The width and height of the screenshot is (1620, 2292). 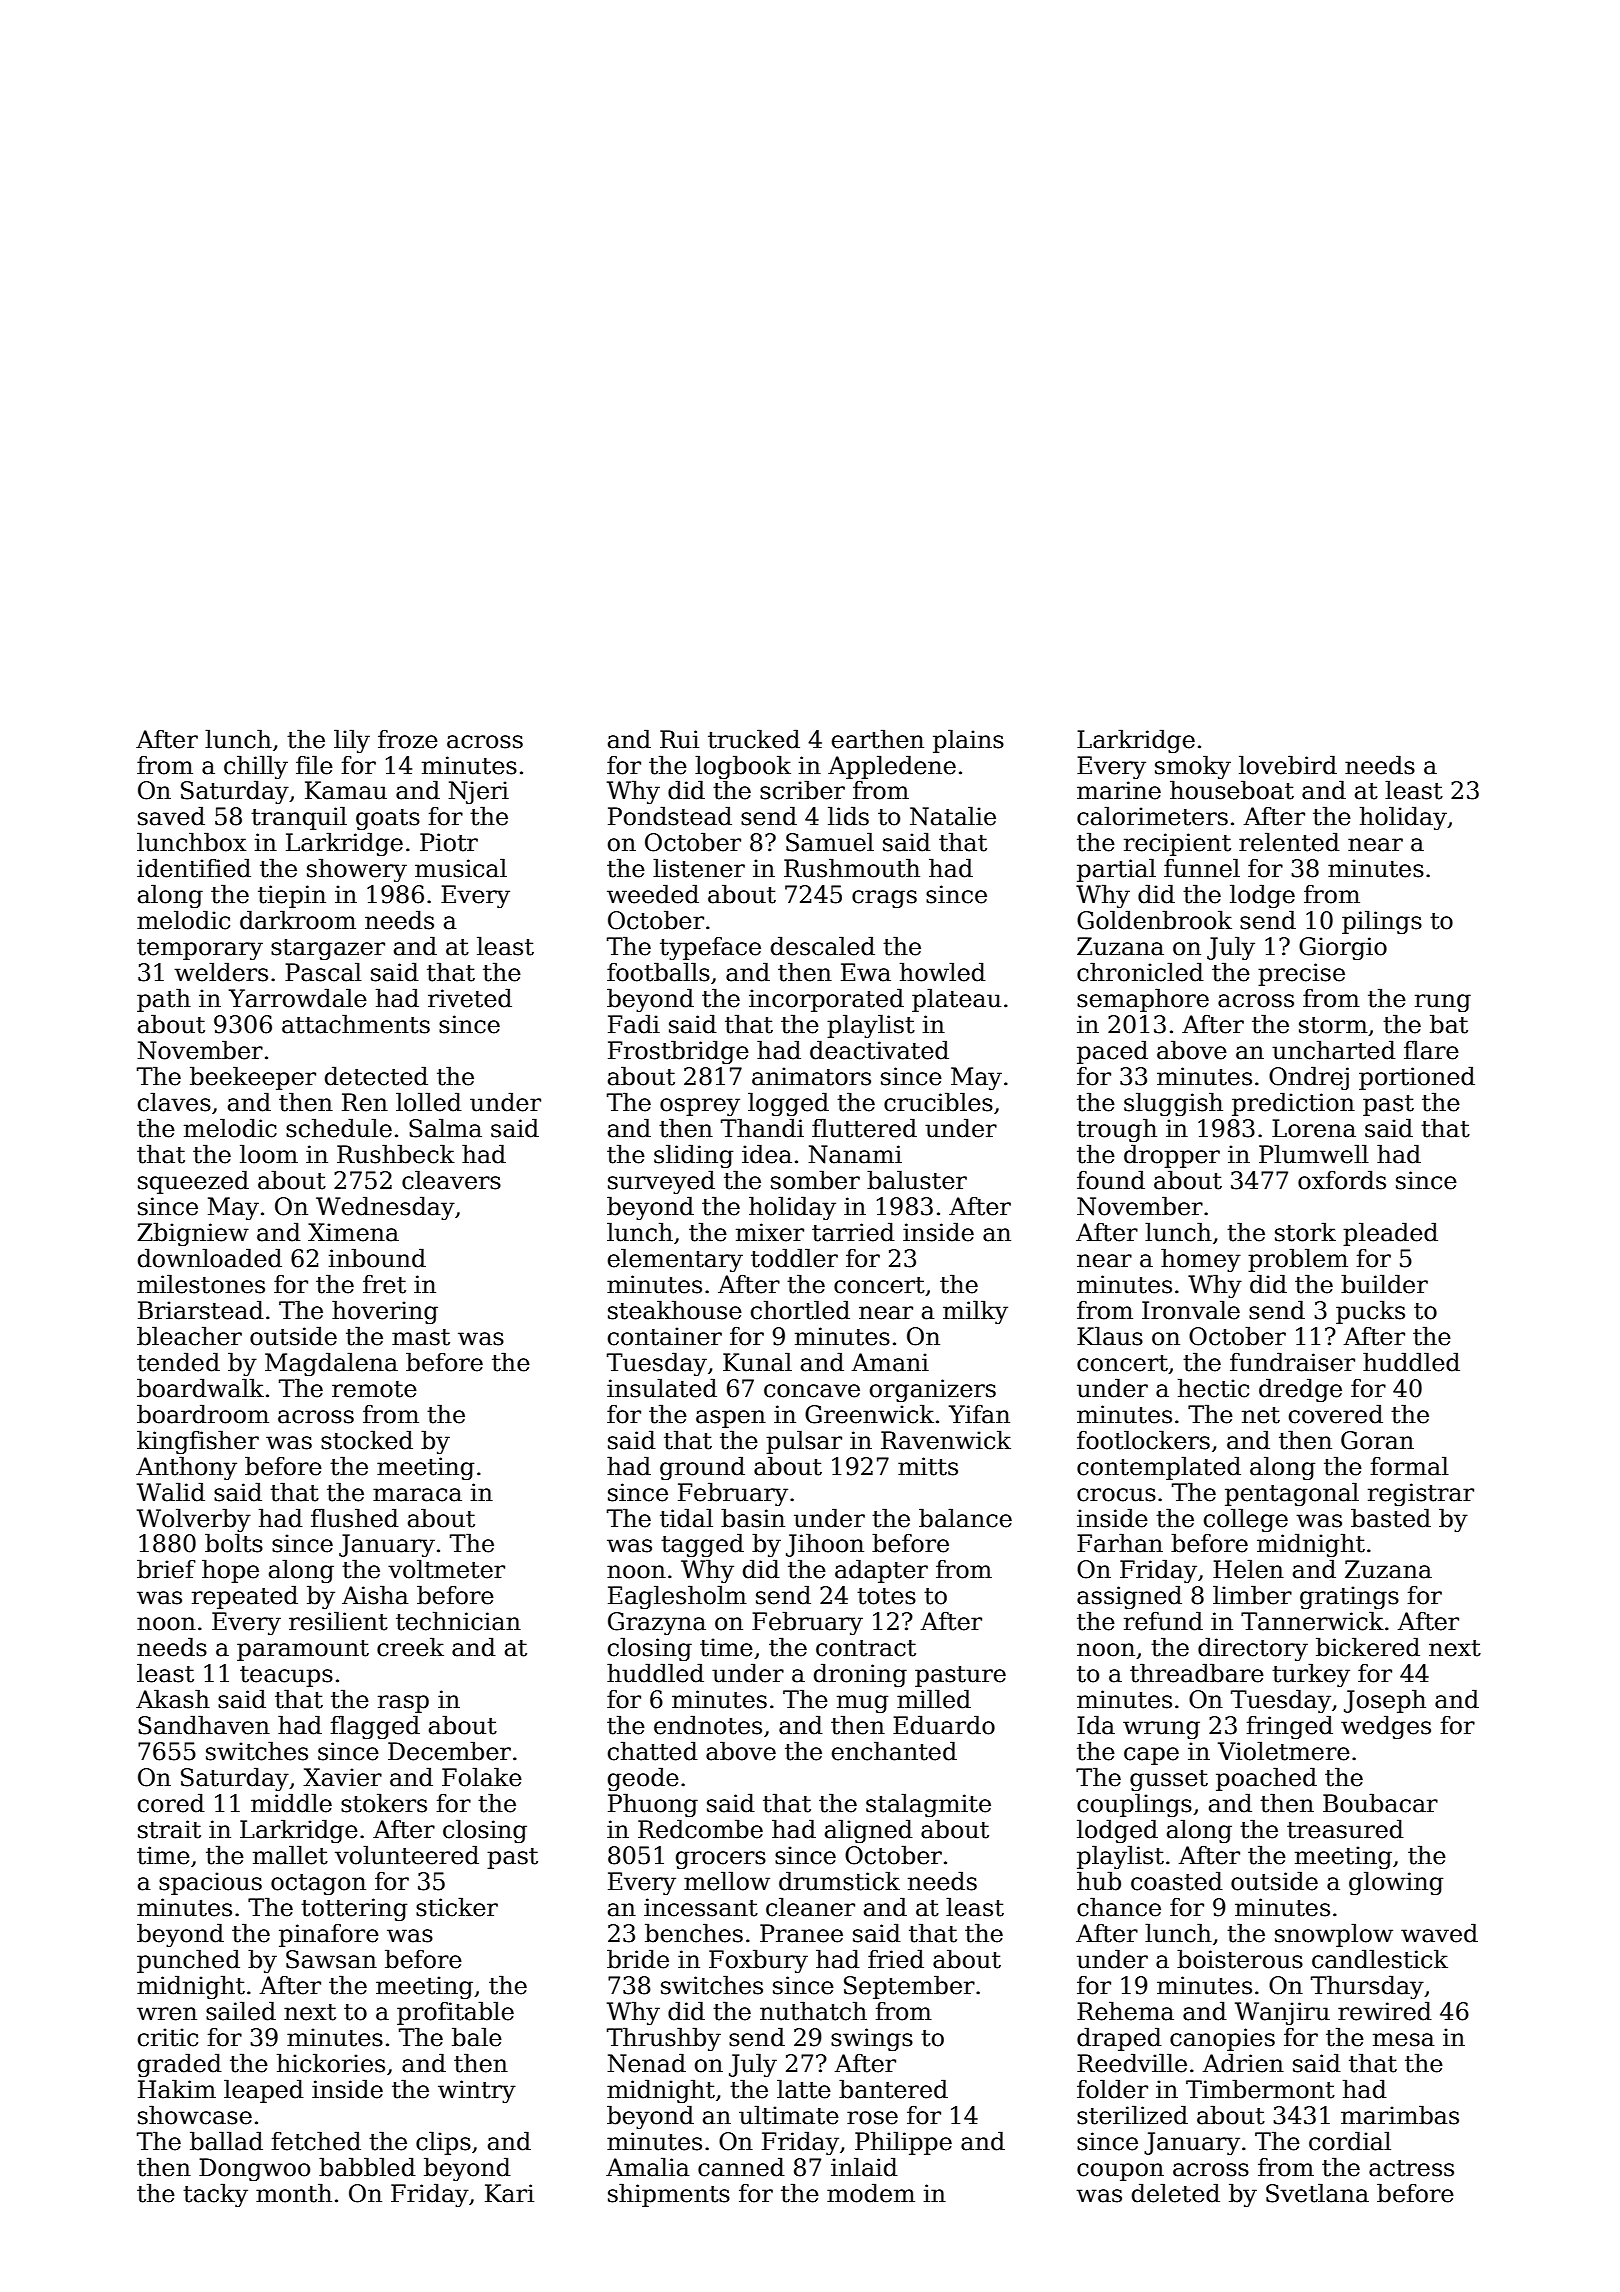 What do you see at coordinates (188, 1961) in the screenshot?
I see `punched` at bounding box center [188, 1961].
